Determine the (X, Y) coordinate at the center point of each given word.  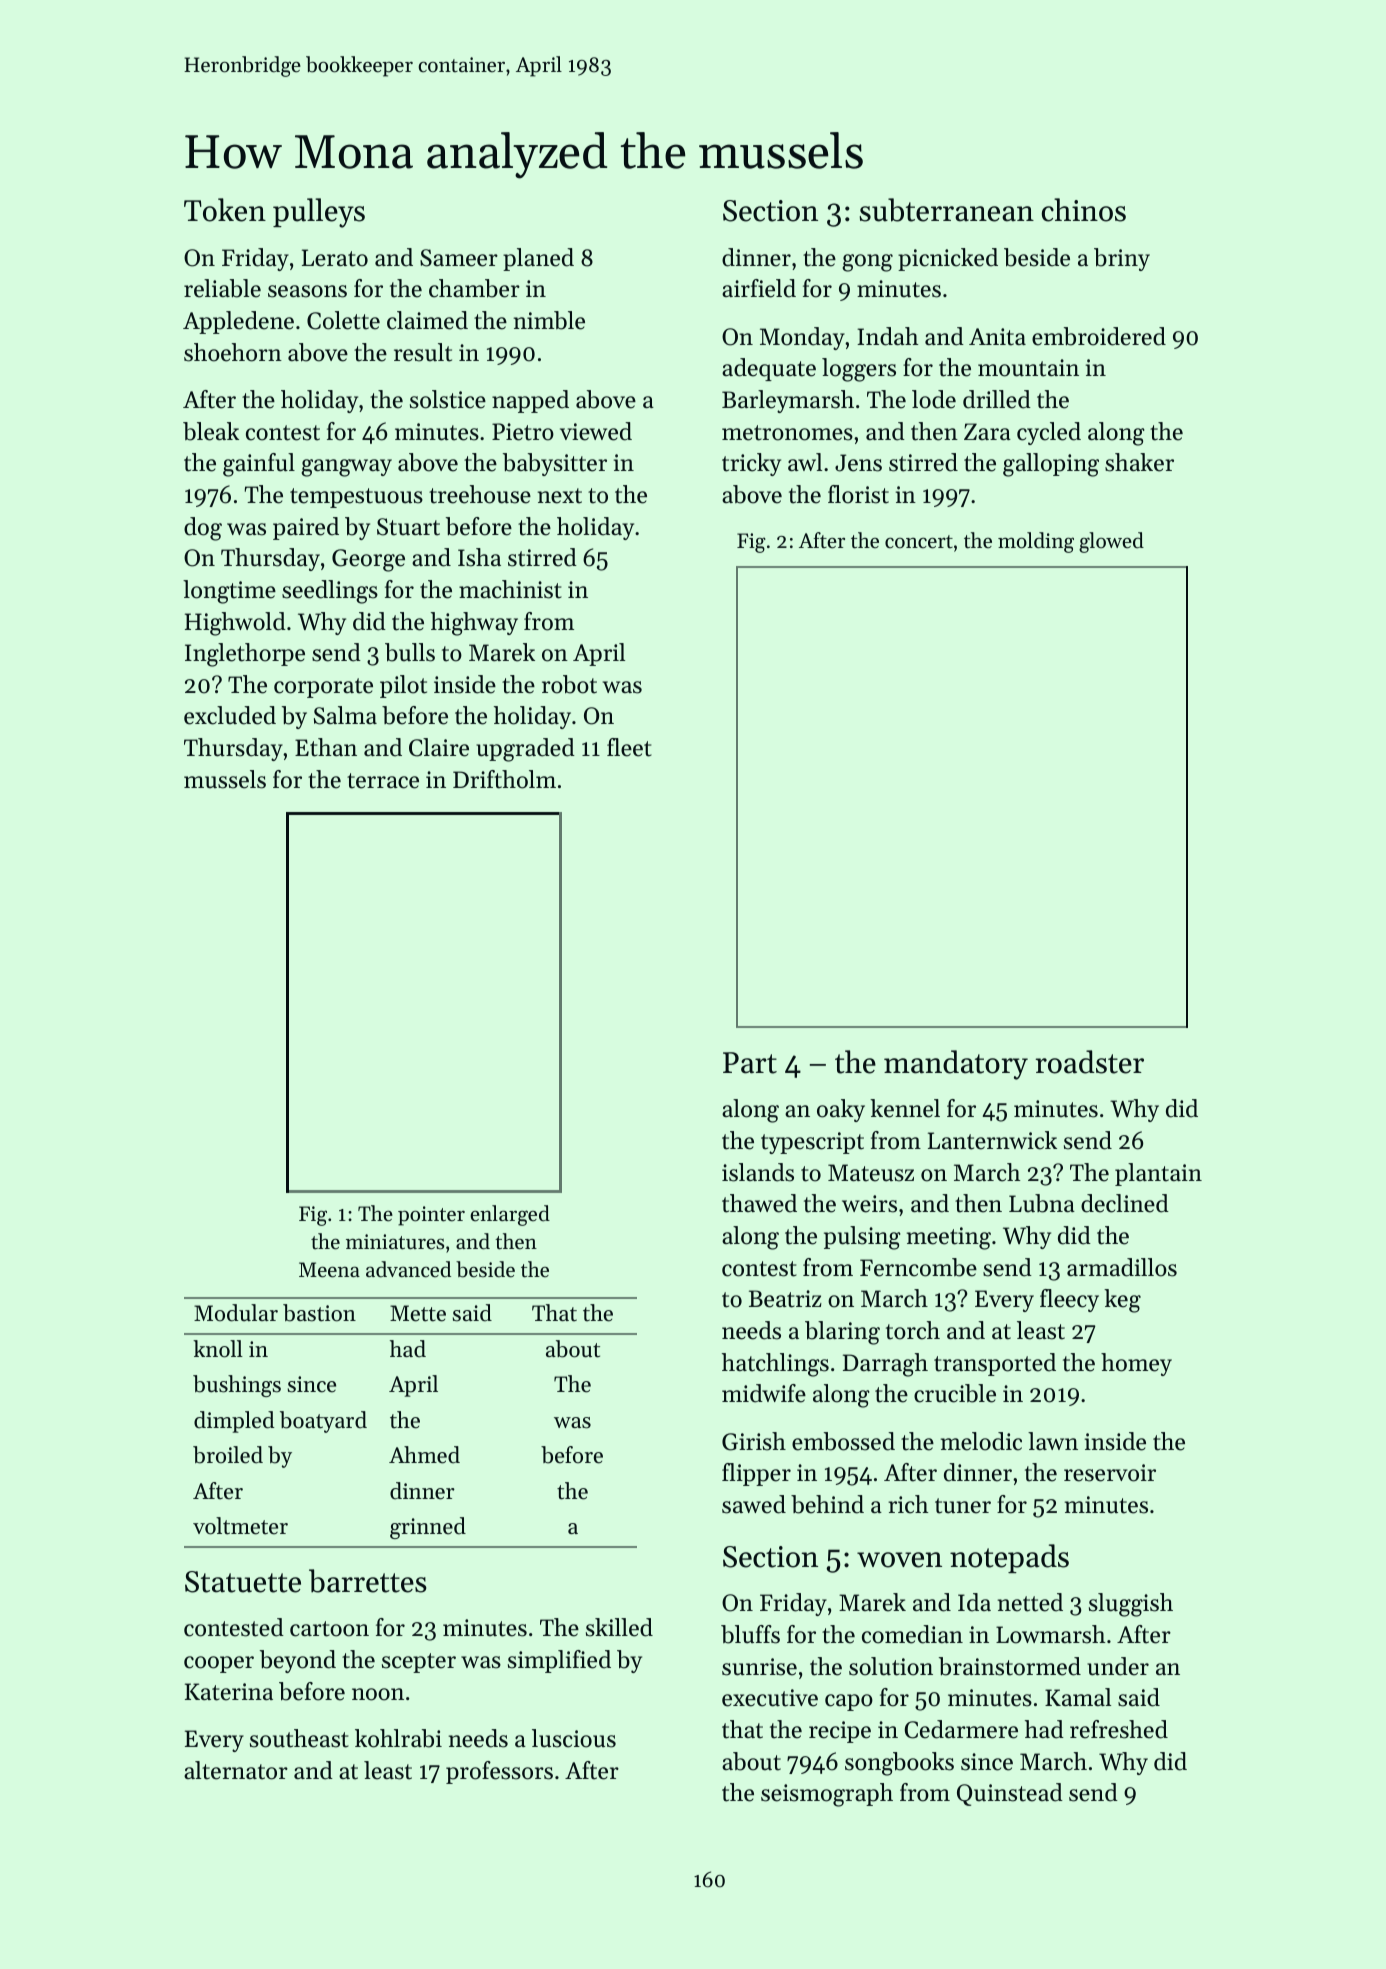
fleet (629, 747)
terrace (383, 781)
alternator (236, 1770)
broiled (228, 1455)
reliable (222, 288)
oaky (841, 1110)
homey (1136, 1364)
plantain (1158, 1174)
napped (530, 401)
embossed (843, 1441)
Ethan (326, 747)
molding (1036, 542)
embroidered (1099, 336)
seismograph (827, 1795)
